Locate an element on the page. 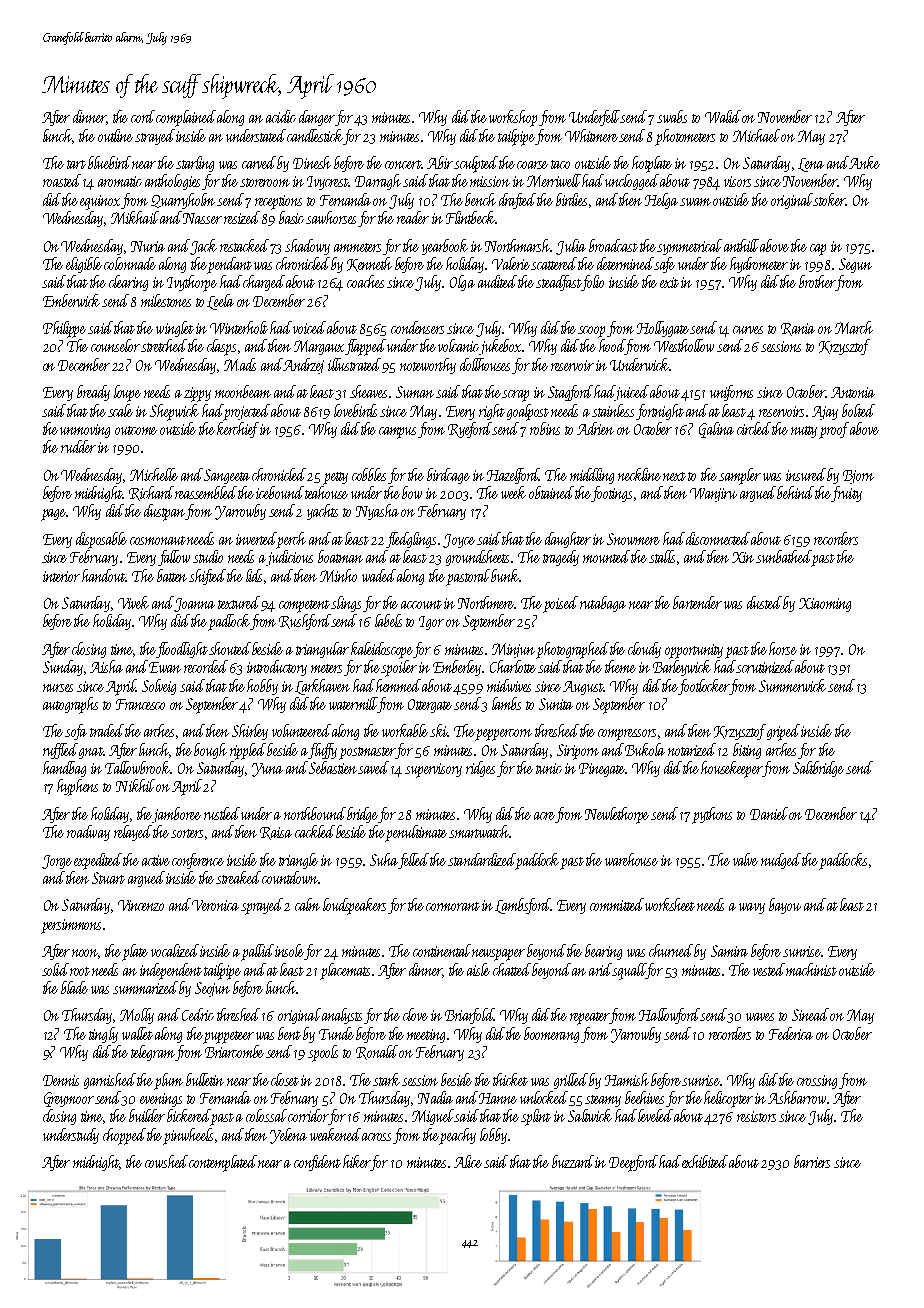 The width and height of the image is (924, 1308). swabs is located at coordinates (672, 116).
